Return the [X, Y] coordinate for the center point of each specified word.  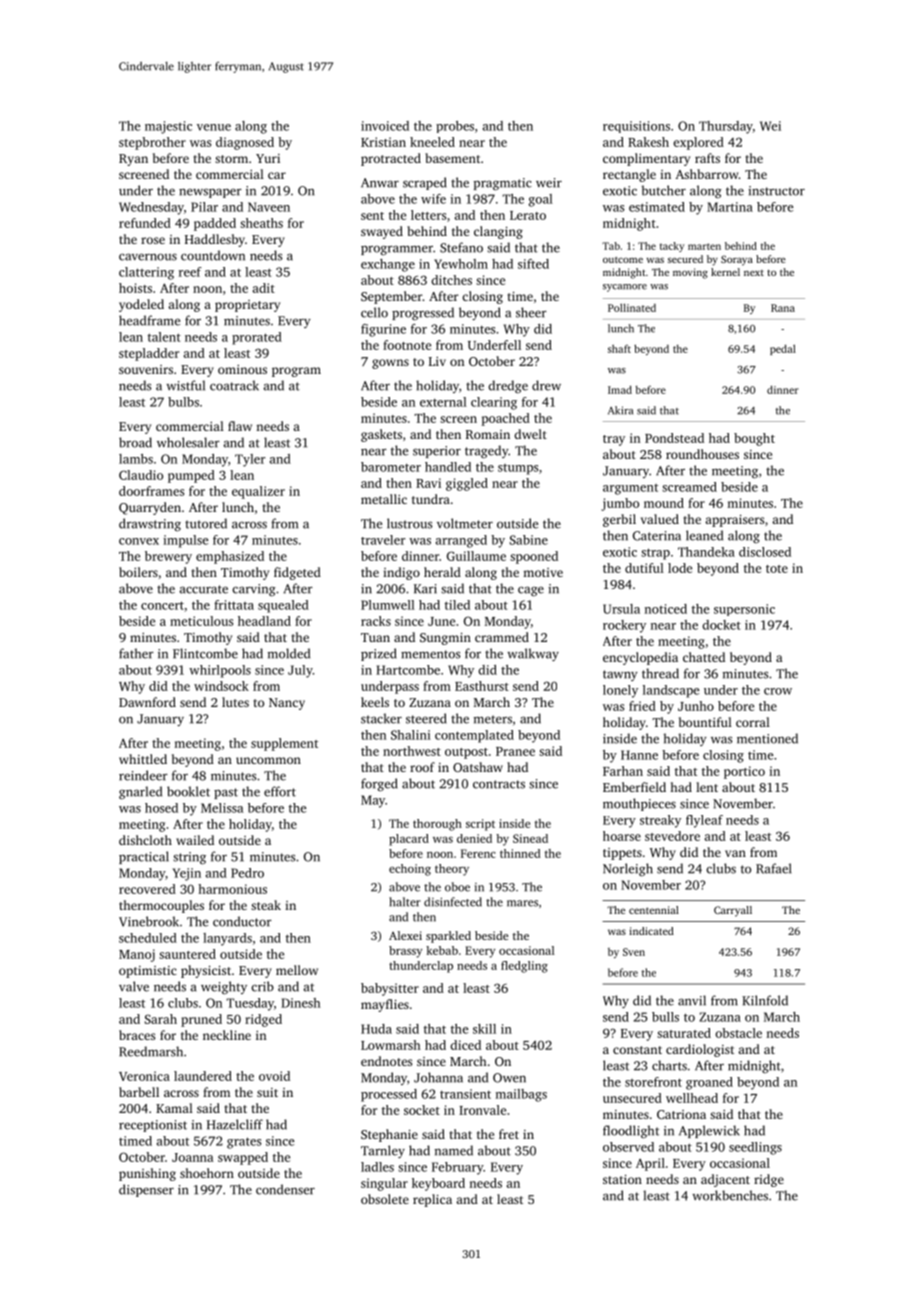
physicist [206, 971]
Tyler [250, 460]
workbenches [730, 1195]
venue [214, 127]
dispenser [146, 1190]
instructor [776, 191]
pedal [783, 349]
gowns [390, 364]
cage [531, 591]
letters [428, 215]
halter [404, 902]
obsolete [385, 1199]
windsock [221, 686]
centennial [654, 910]
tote [777, 569]
